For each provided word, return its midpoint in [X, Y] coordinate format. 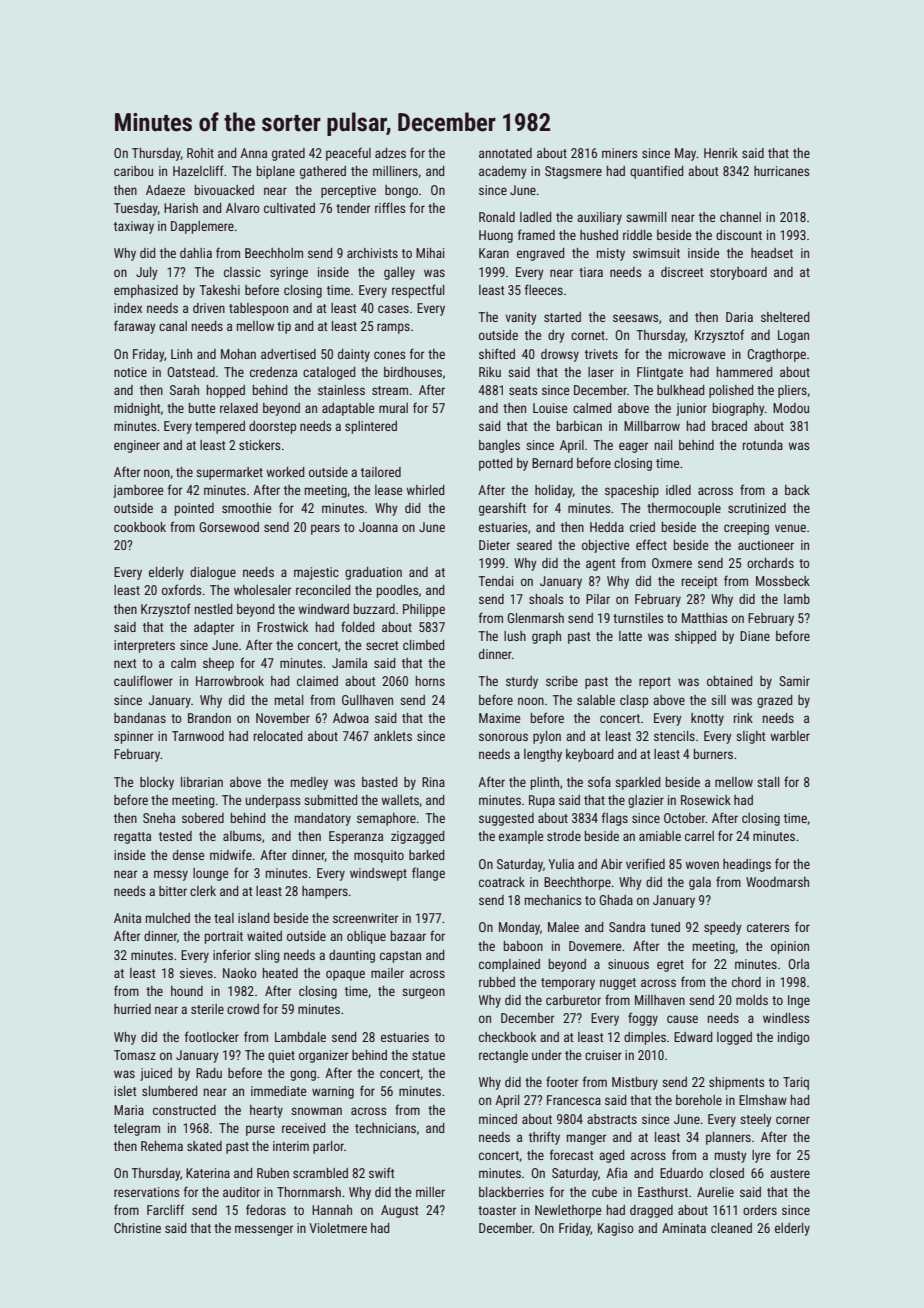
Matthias [704, 618]
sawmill [646, 217]
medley [309, 783]
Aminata [684, 1228]
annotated [505, 153]
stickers [259, 445]
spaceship [632, 491]
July [147, 273]
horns [430, 681]
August [399, 1211]
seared [534, 545]
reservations [146, 1192]
